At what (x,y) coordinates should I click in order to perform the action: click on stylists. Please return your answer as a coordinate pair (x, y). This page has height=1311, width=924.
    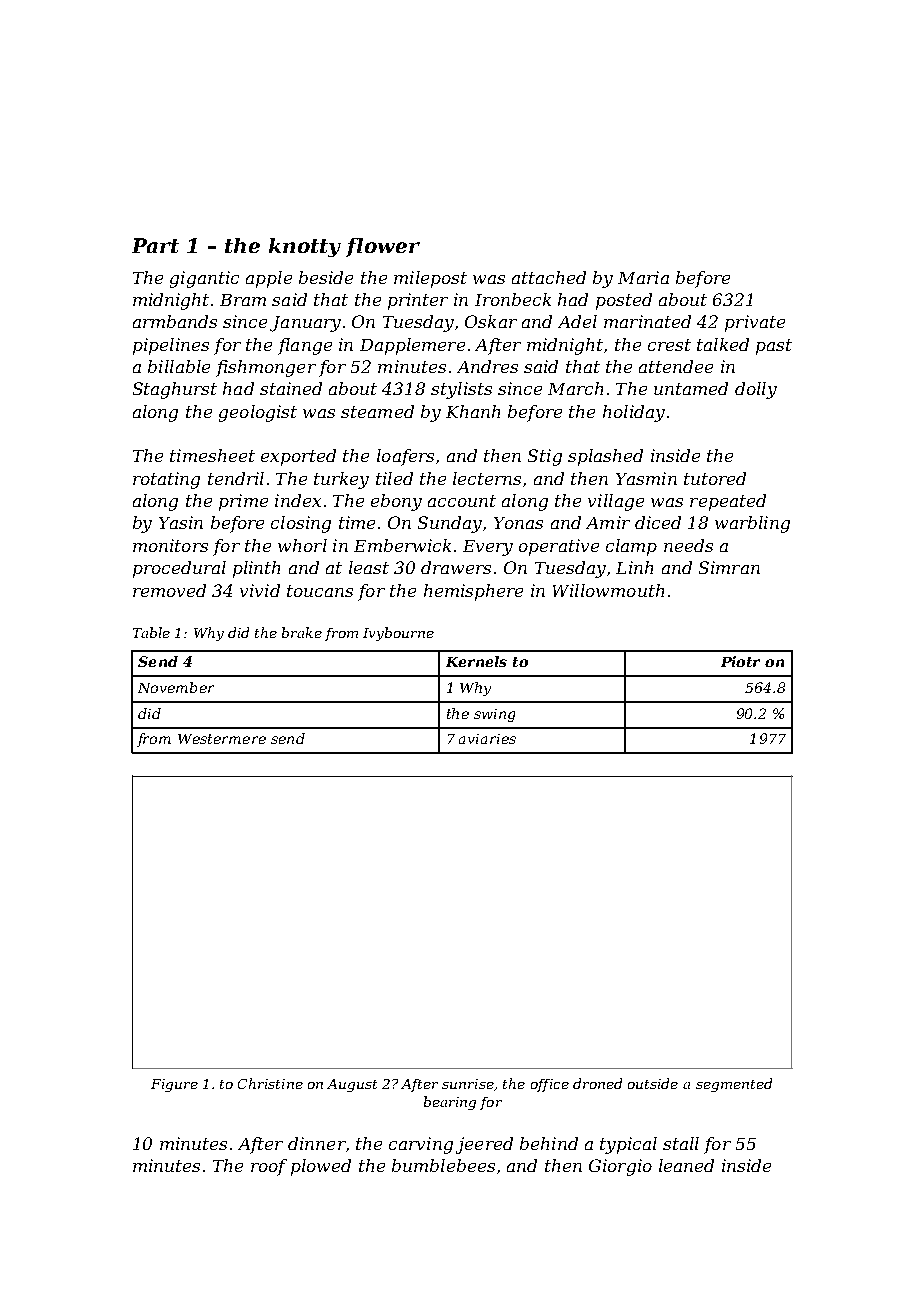
    Looking at the image, I should click on (461, 390).
